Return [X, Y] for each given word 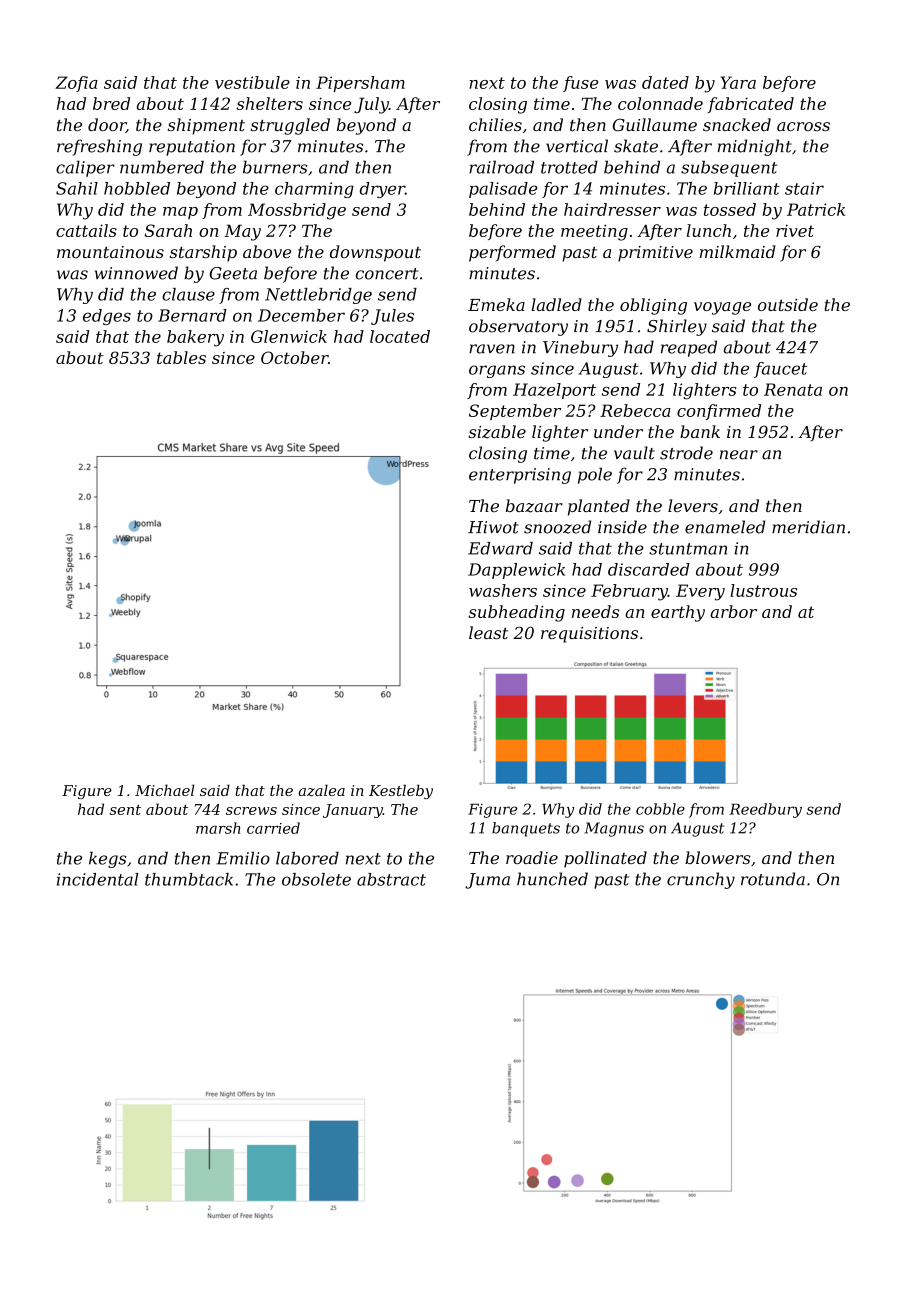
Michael [165, 790]
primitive [655, 254]
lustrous [763, 590]
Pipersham [360, 84]
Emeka [496, 304]
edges [107, 317]
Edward [500, 548]
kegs [107, 859]
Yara [738, 82]
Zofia [76, 84]
